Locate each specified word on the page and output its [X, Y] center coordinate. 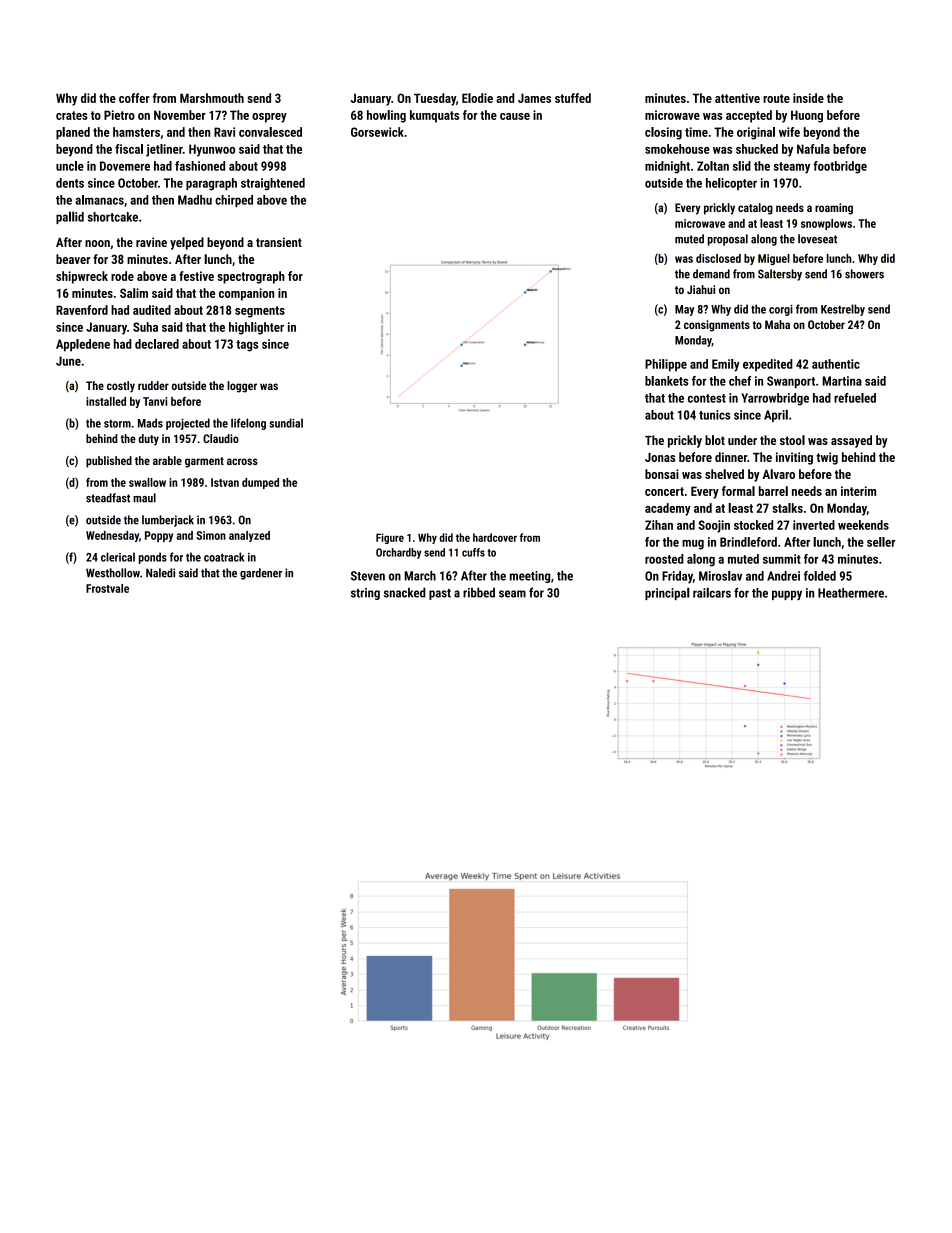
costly [121, 387]
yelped [187, 243]
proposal [728, 240]
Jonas [660, 457]
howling [386, 116]
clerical [118, 557]
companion [246, 294]
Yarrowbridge [775, 399]
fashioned [200, 166]
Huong [807, 116]
